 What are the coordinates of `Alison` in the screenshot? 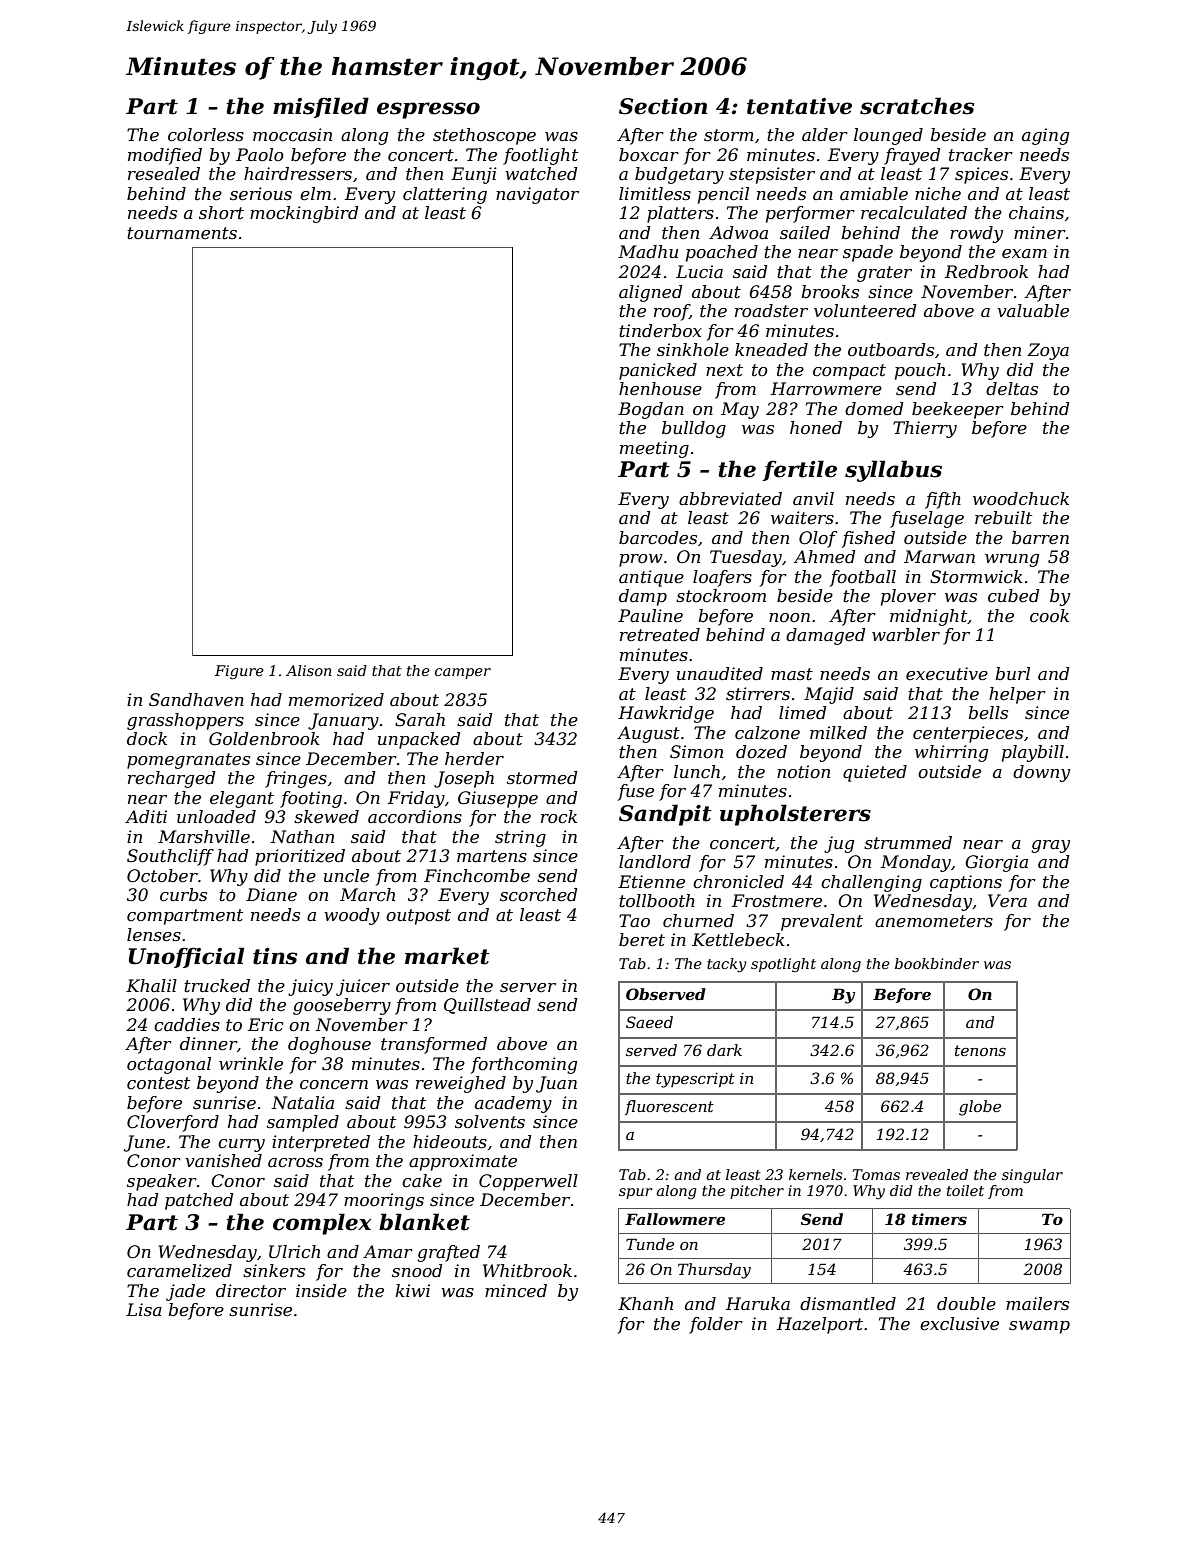 It's located at (309, 670).
